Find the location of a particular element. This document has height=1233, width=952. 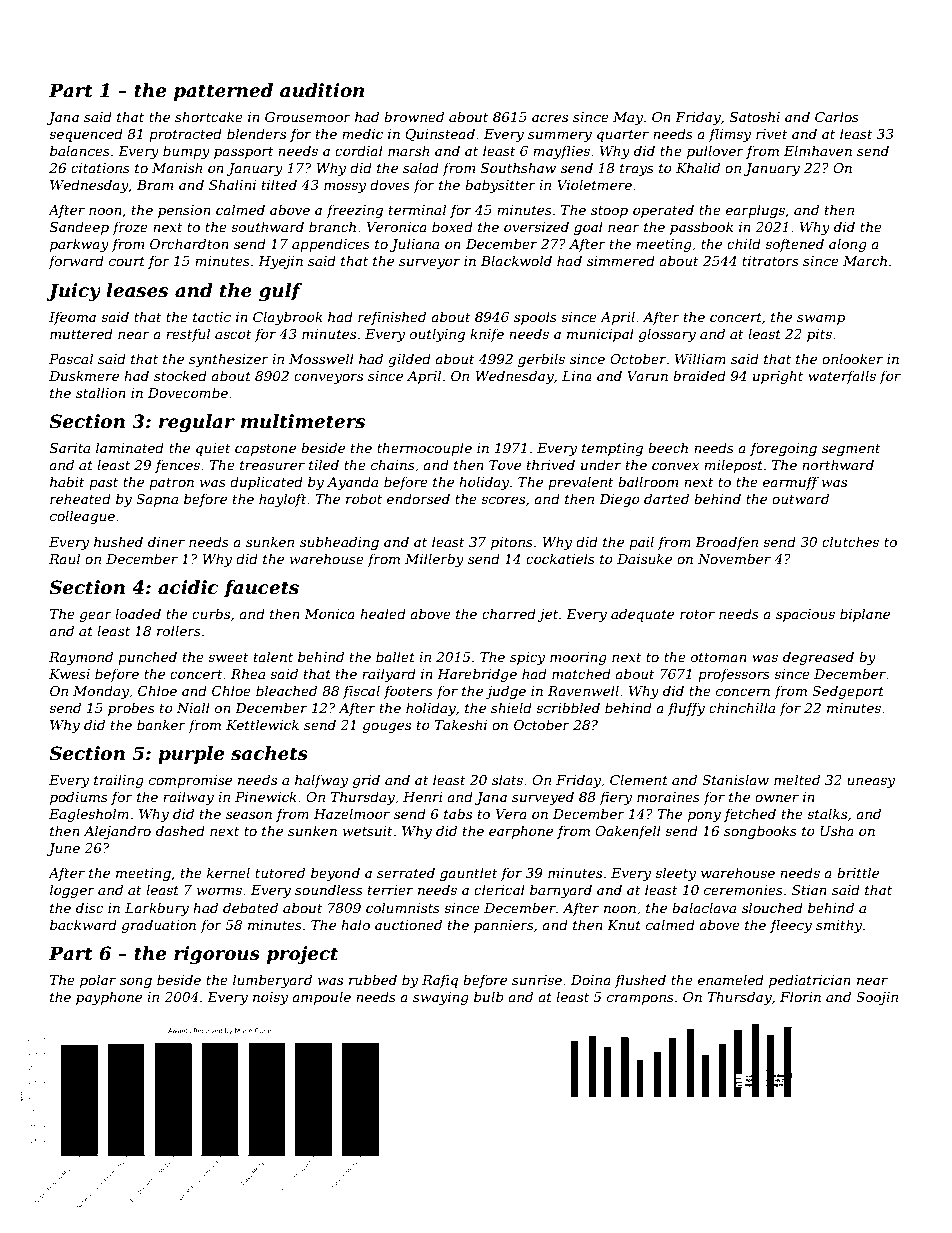

Monica is located at coordinates (329, 614).
